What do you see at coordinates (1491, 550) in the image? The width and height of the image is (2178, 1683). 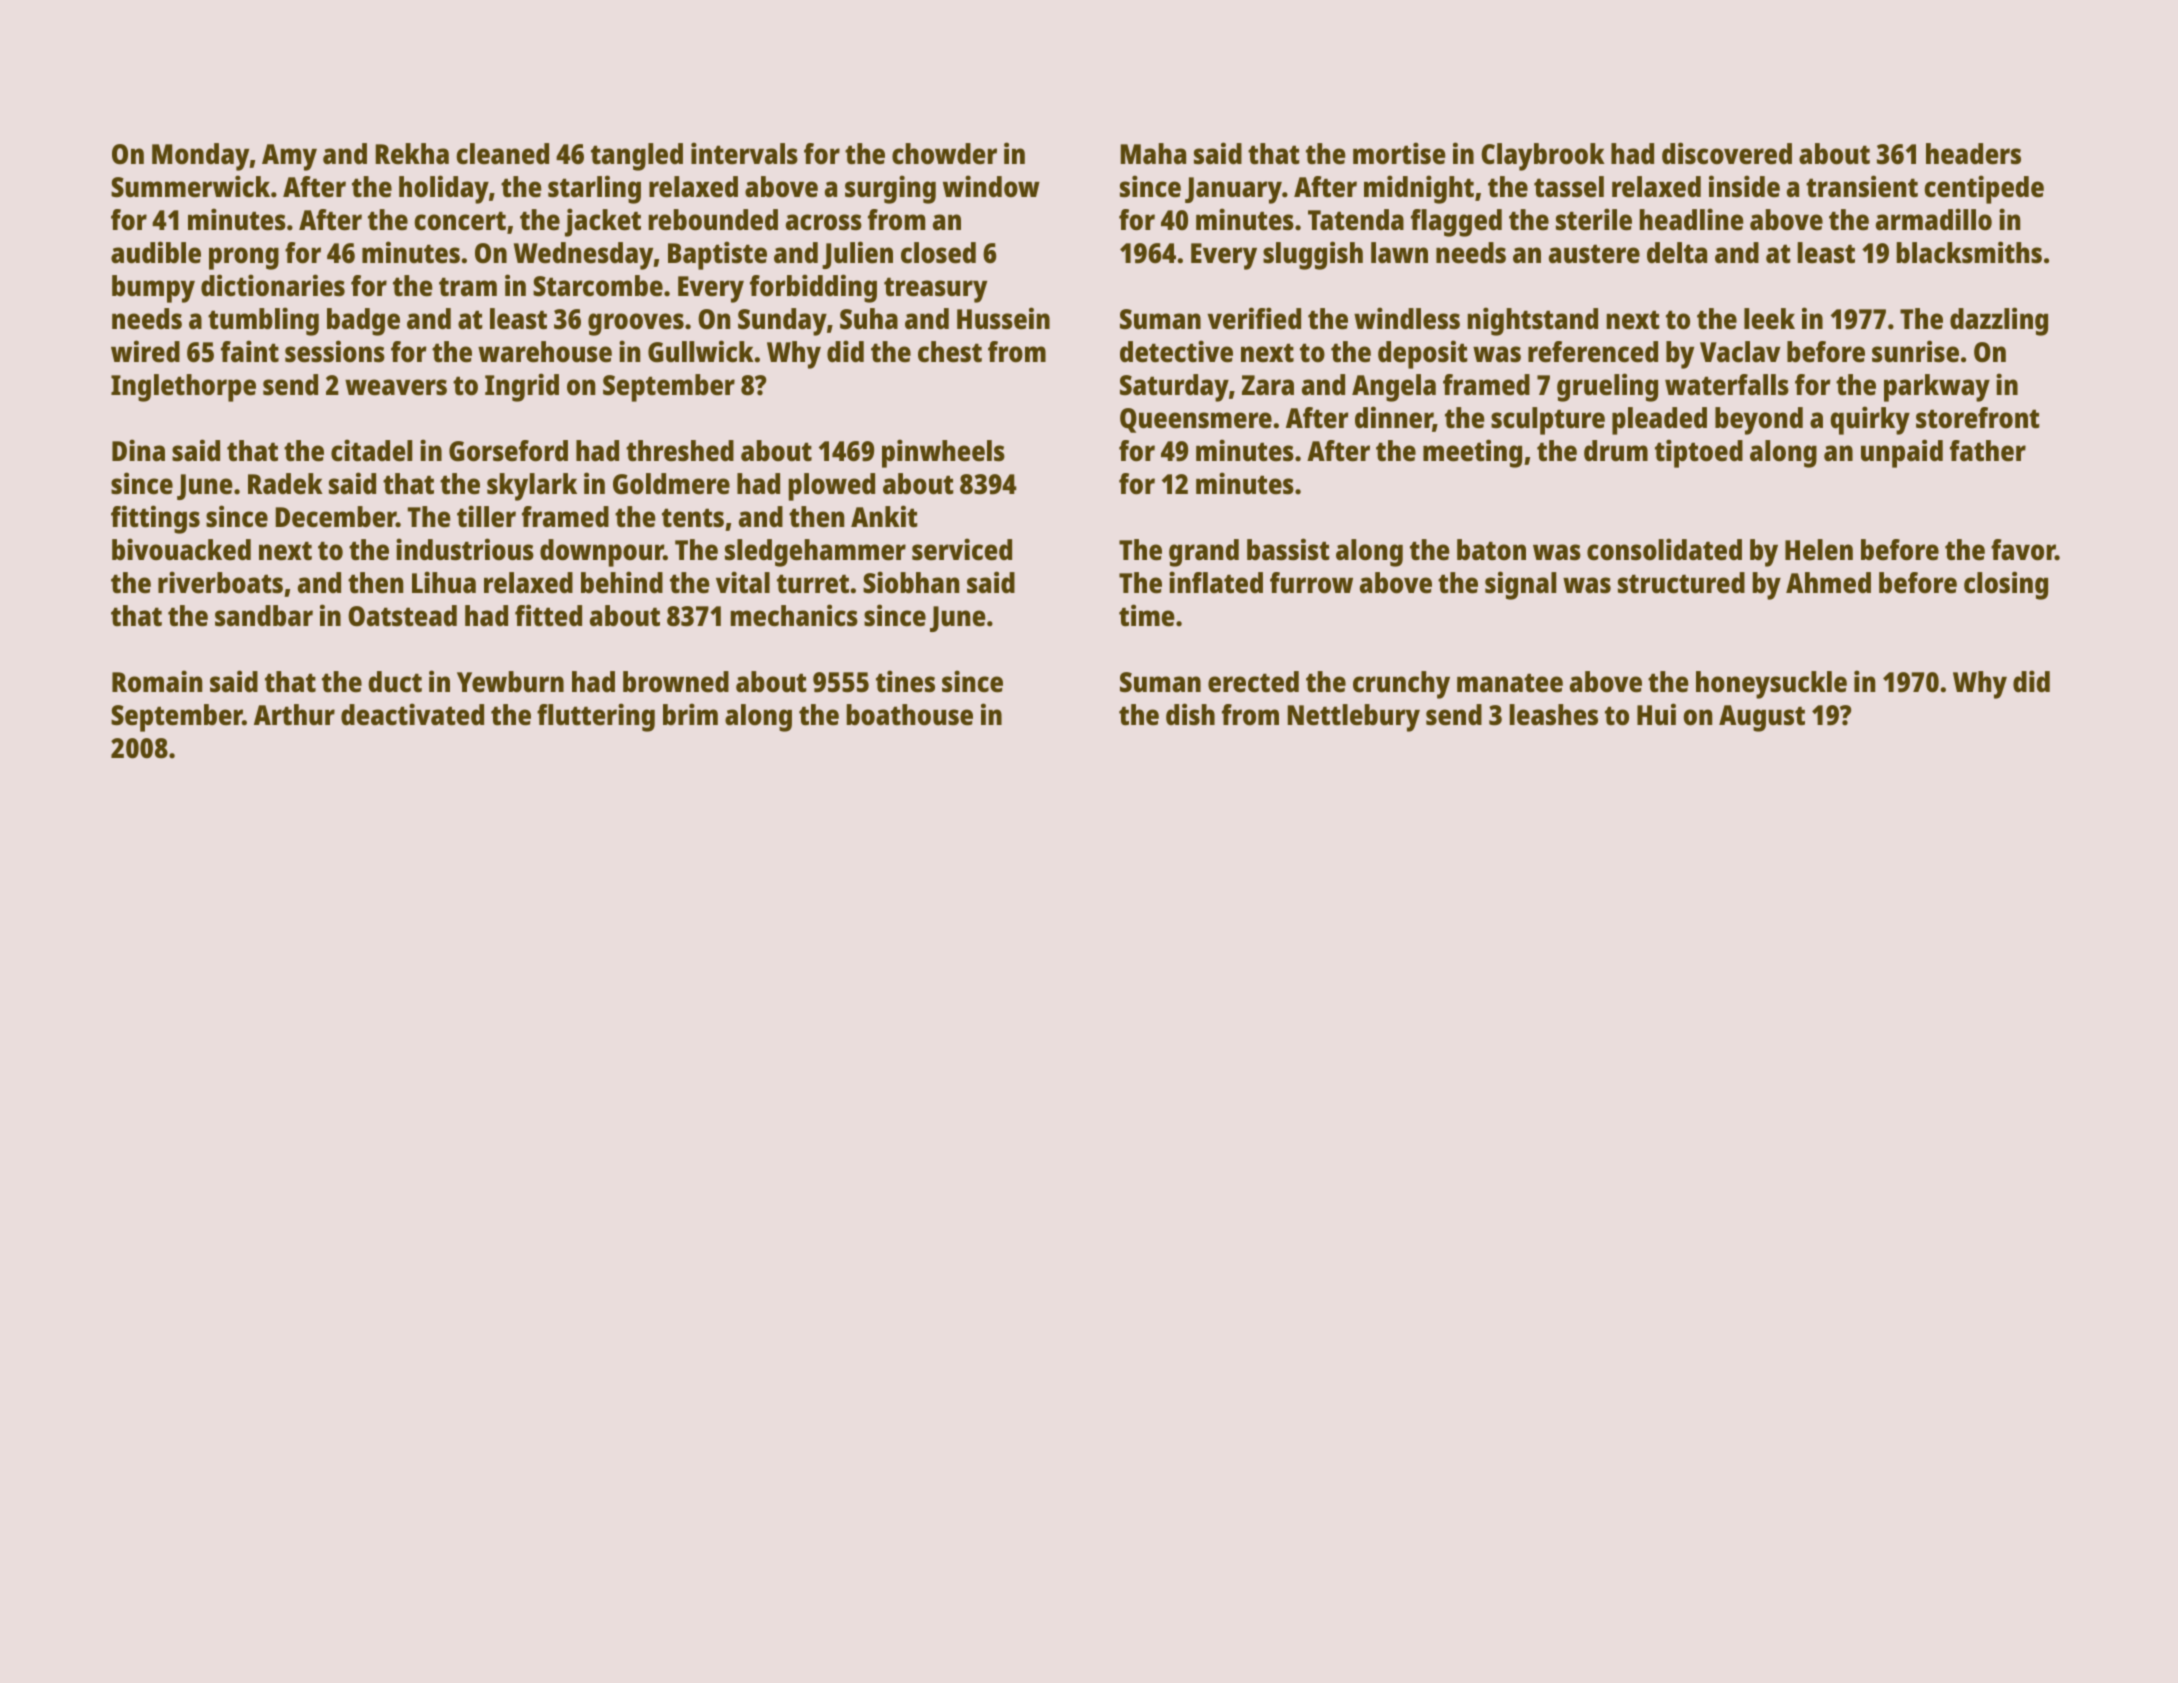 I see `baton` at bounding box center [1491, 550].
